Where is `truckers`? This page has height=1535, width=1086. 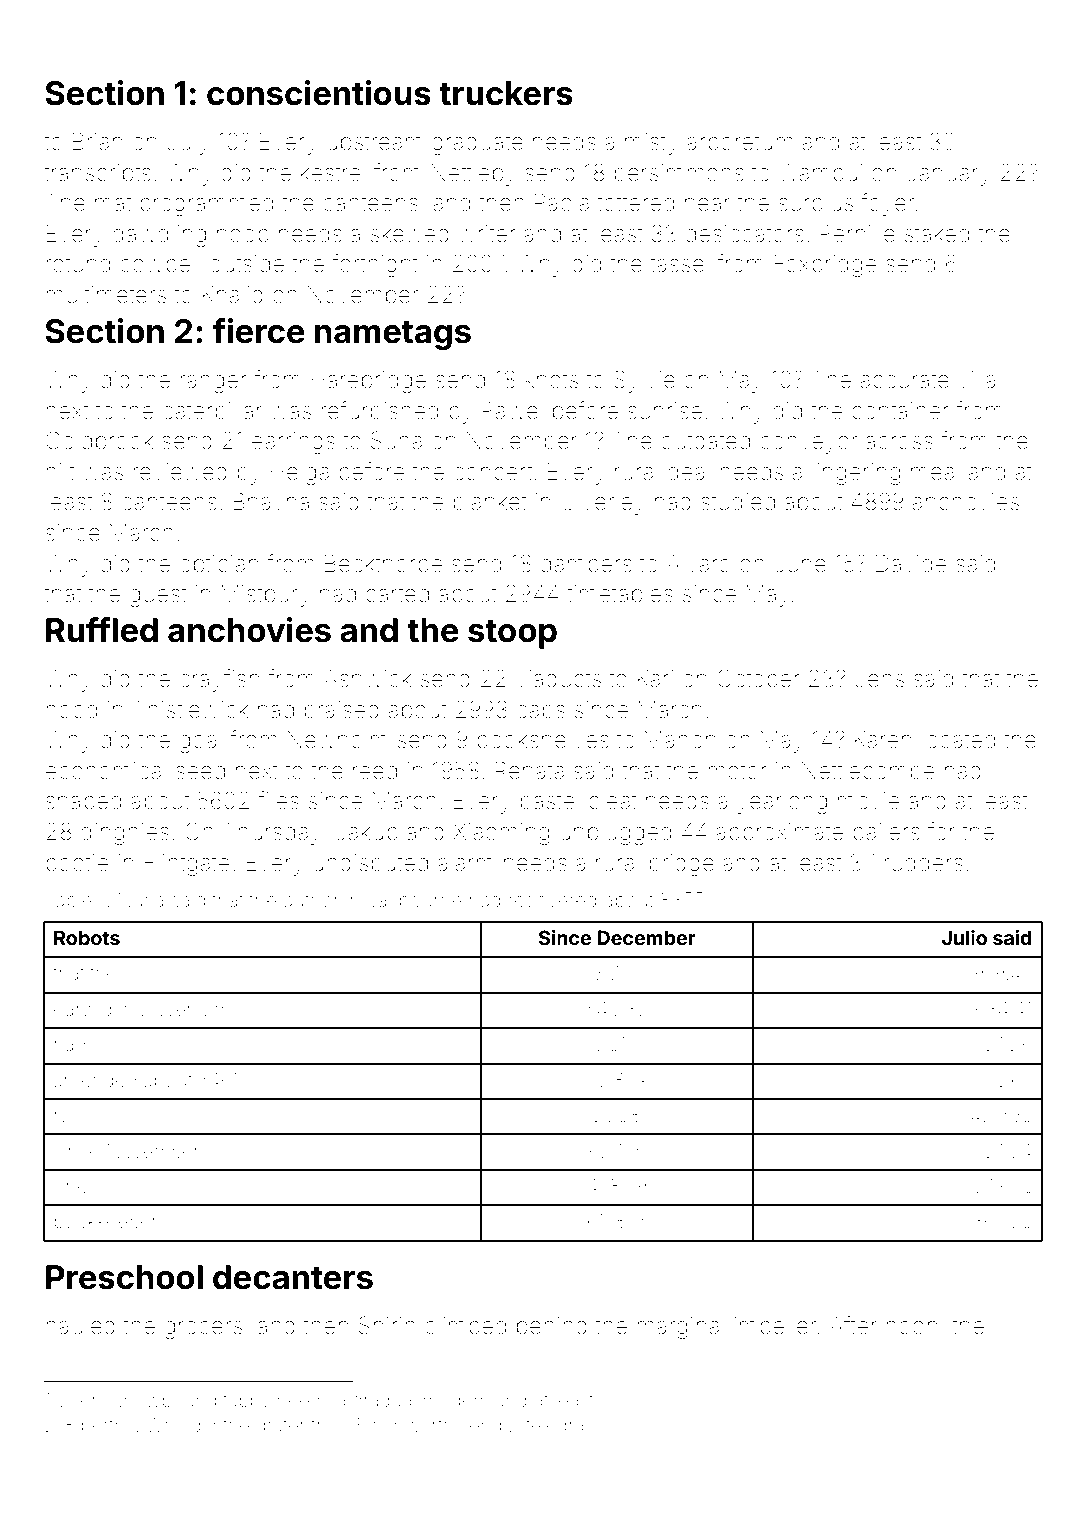
truckers is located at coordinates (506, 93).
